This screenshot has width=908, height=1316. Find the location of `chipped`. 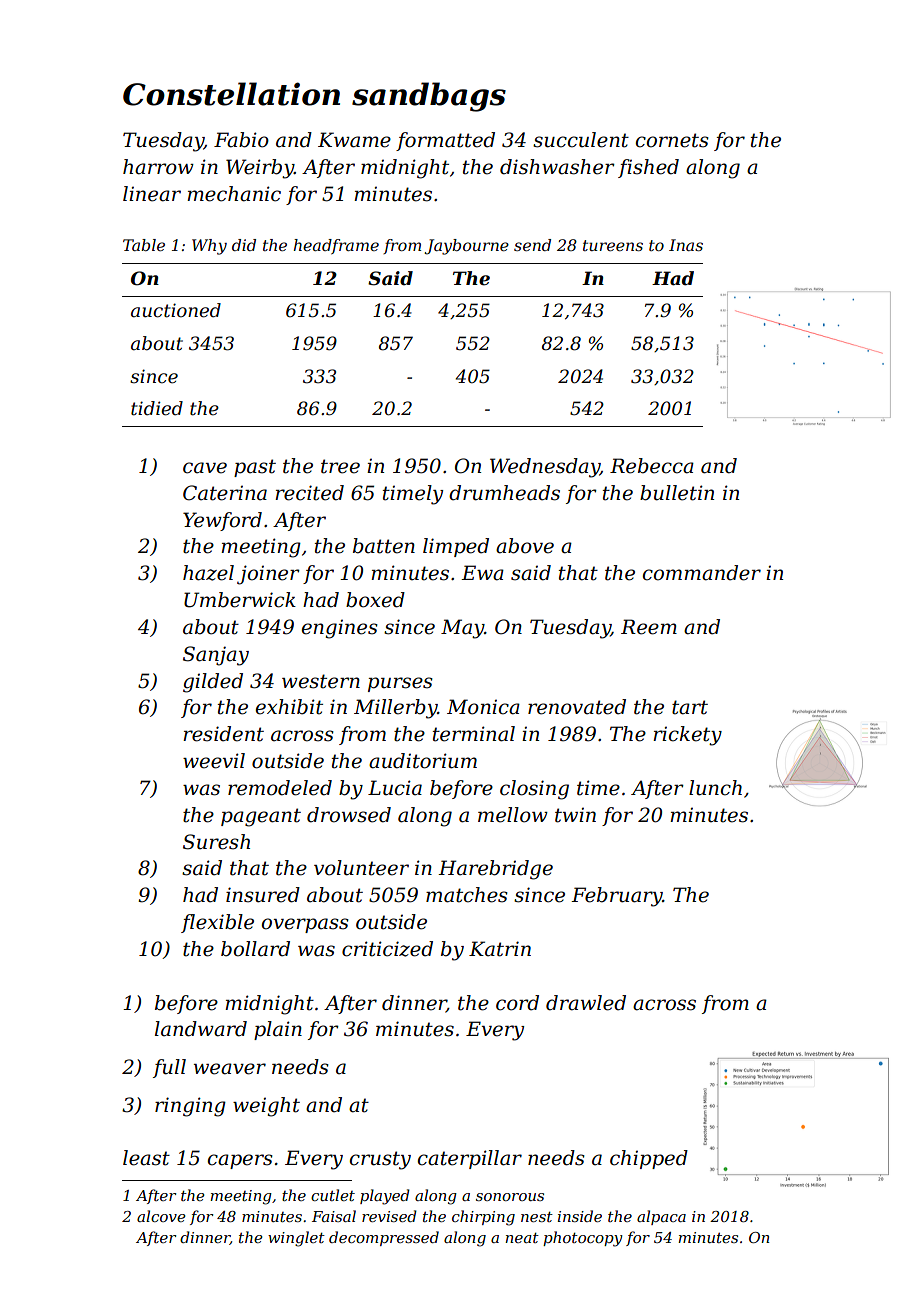

chipped is located at coordinates (649, 1159).
